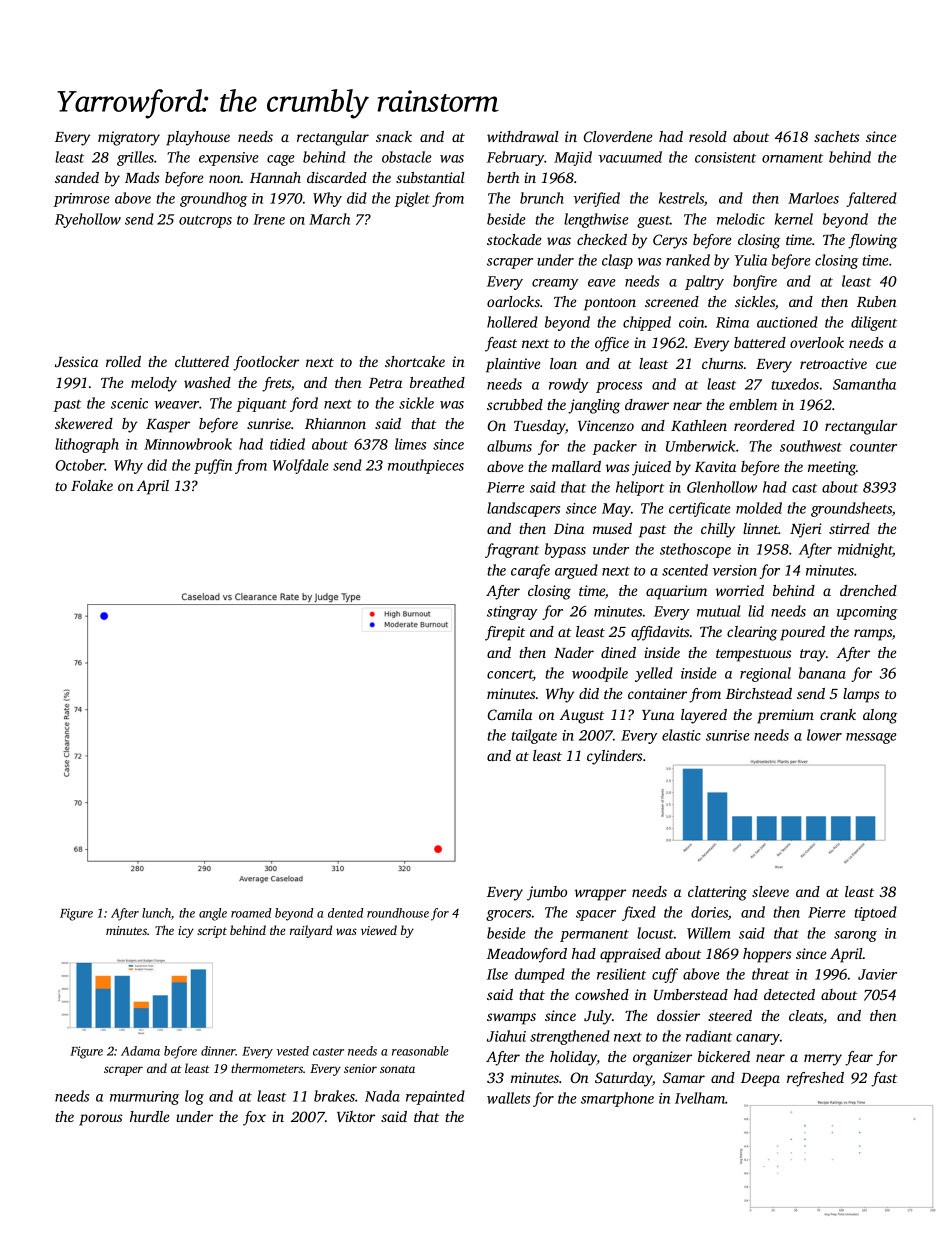  Describe the element at coordinates (129, 138) in the page. I see `migratory` at that location.
